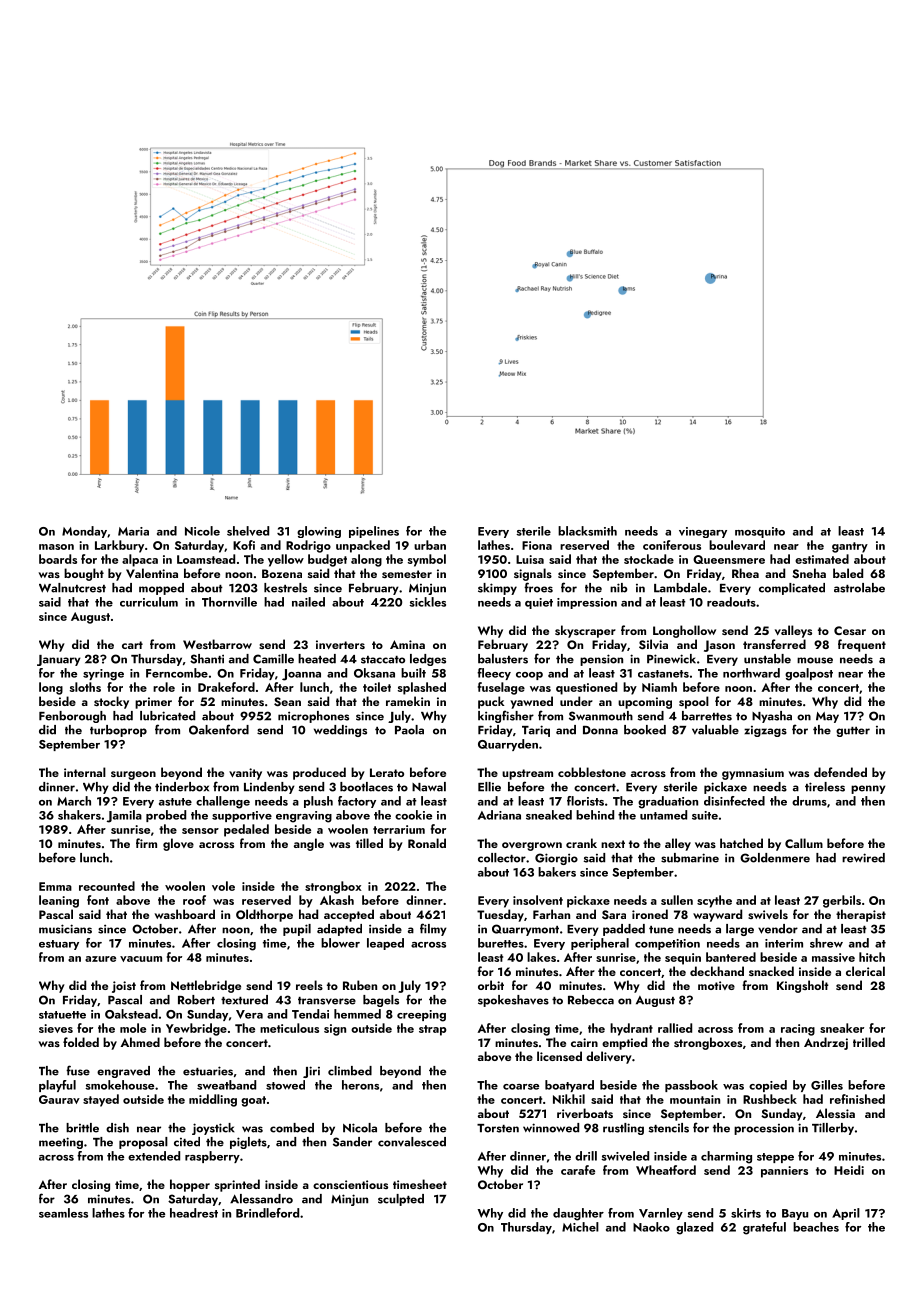  What do you see at coordinates (427, 602) in the image?
I see `sickles` at bounding box center [427, 602].
